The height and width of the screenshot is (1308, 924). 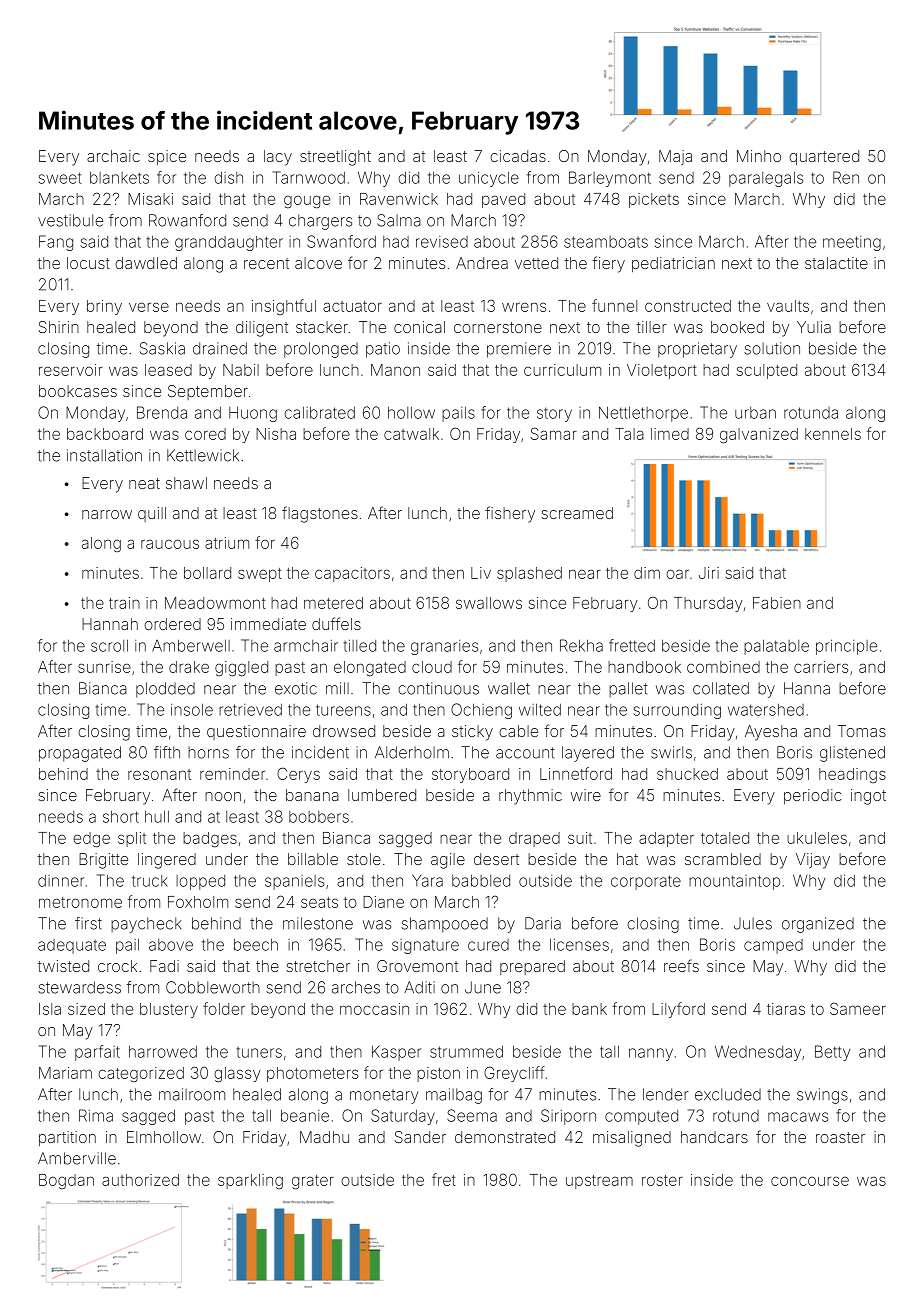 I want to click on handbook, so click(x=644, y=667).
